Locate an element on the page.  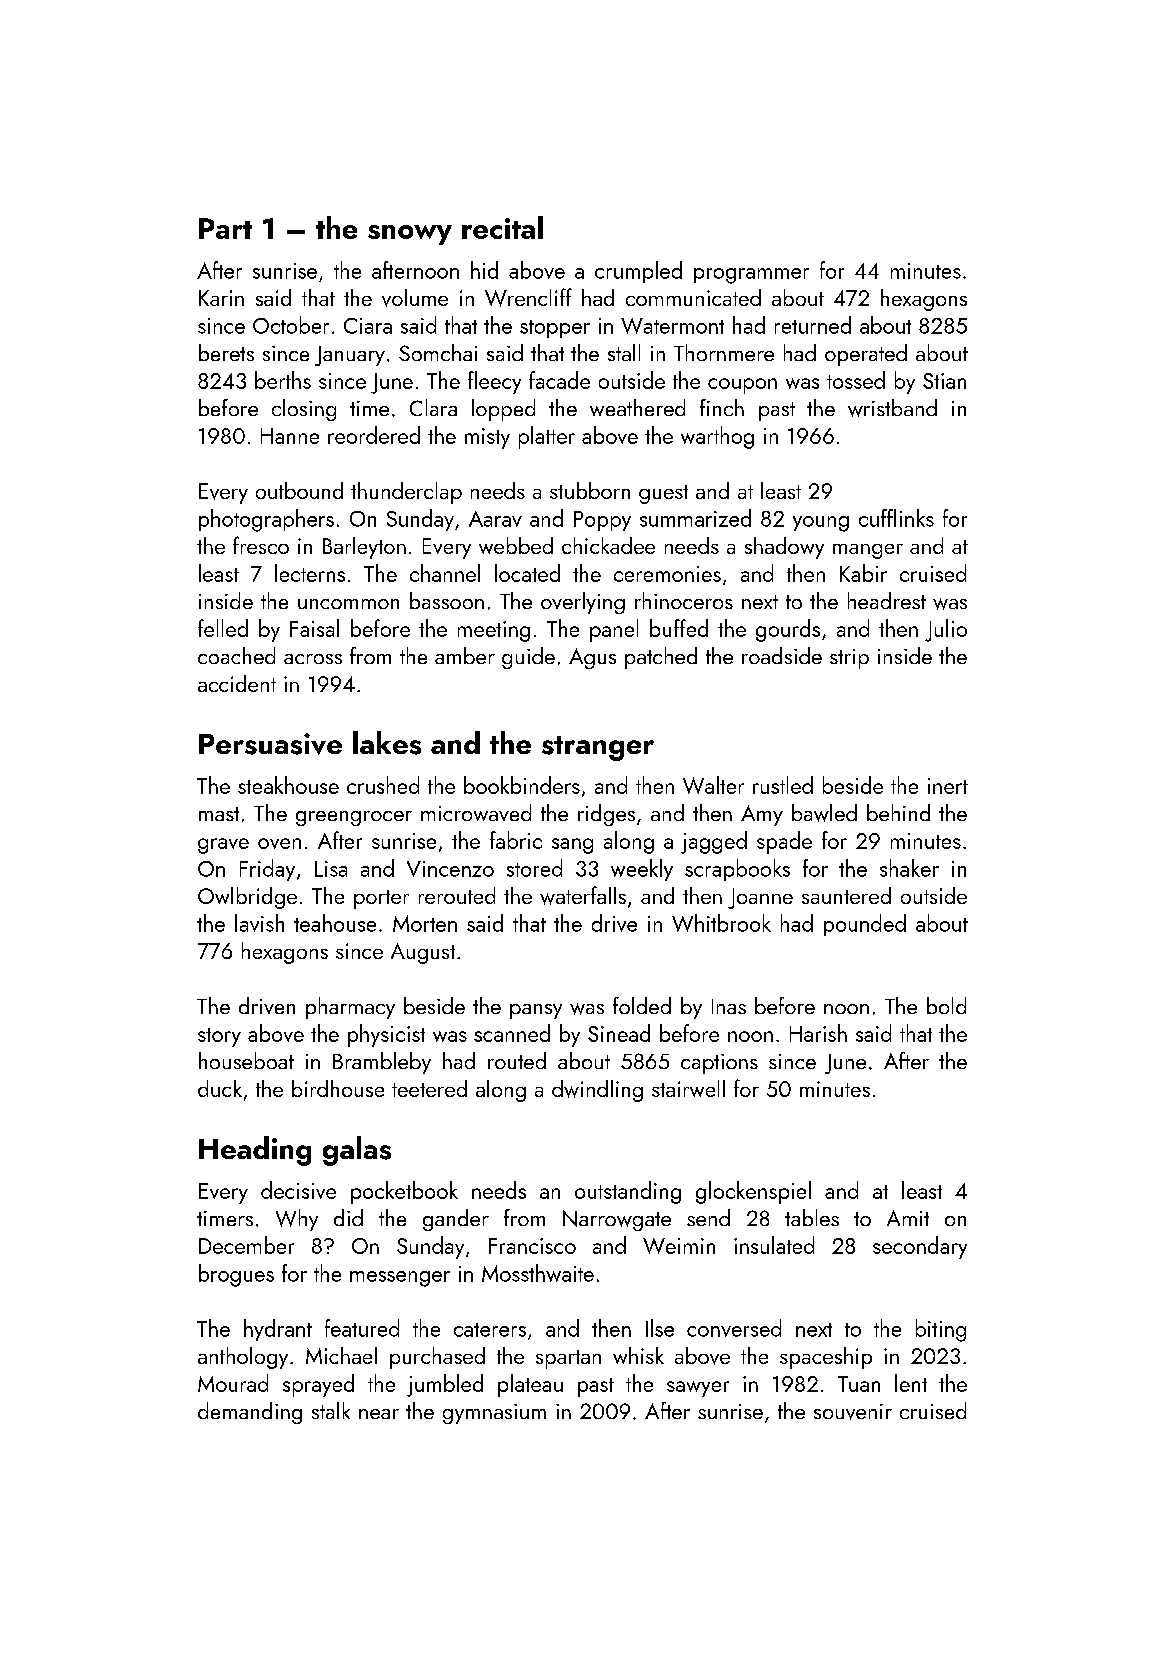
December is located at coordinates (246, 1245).
